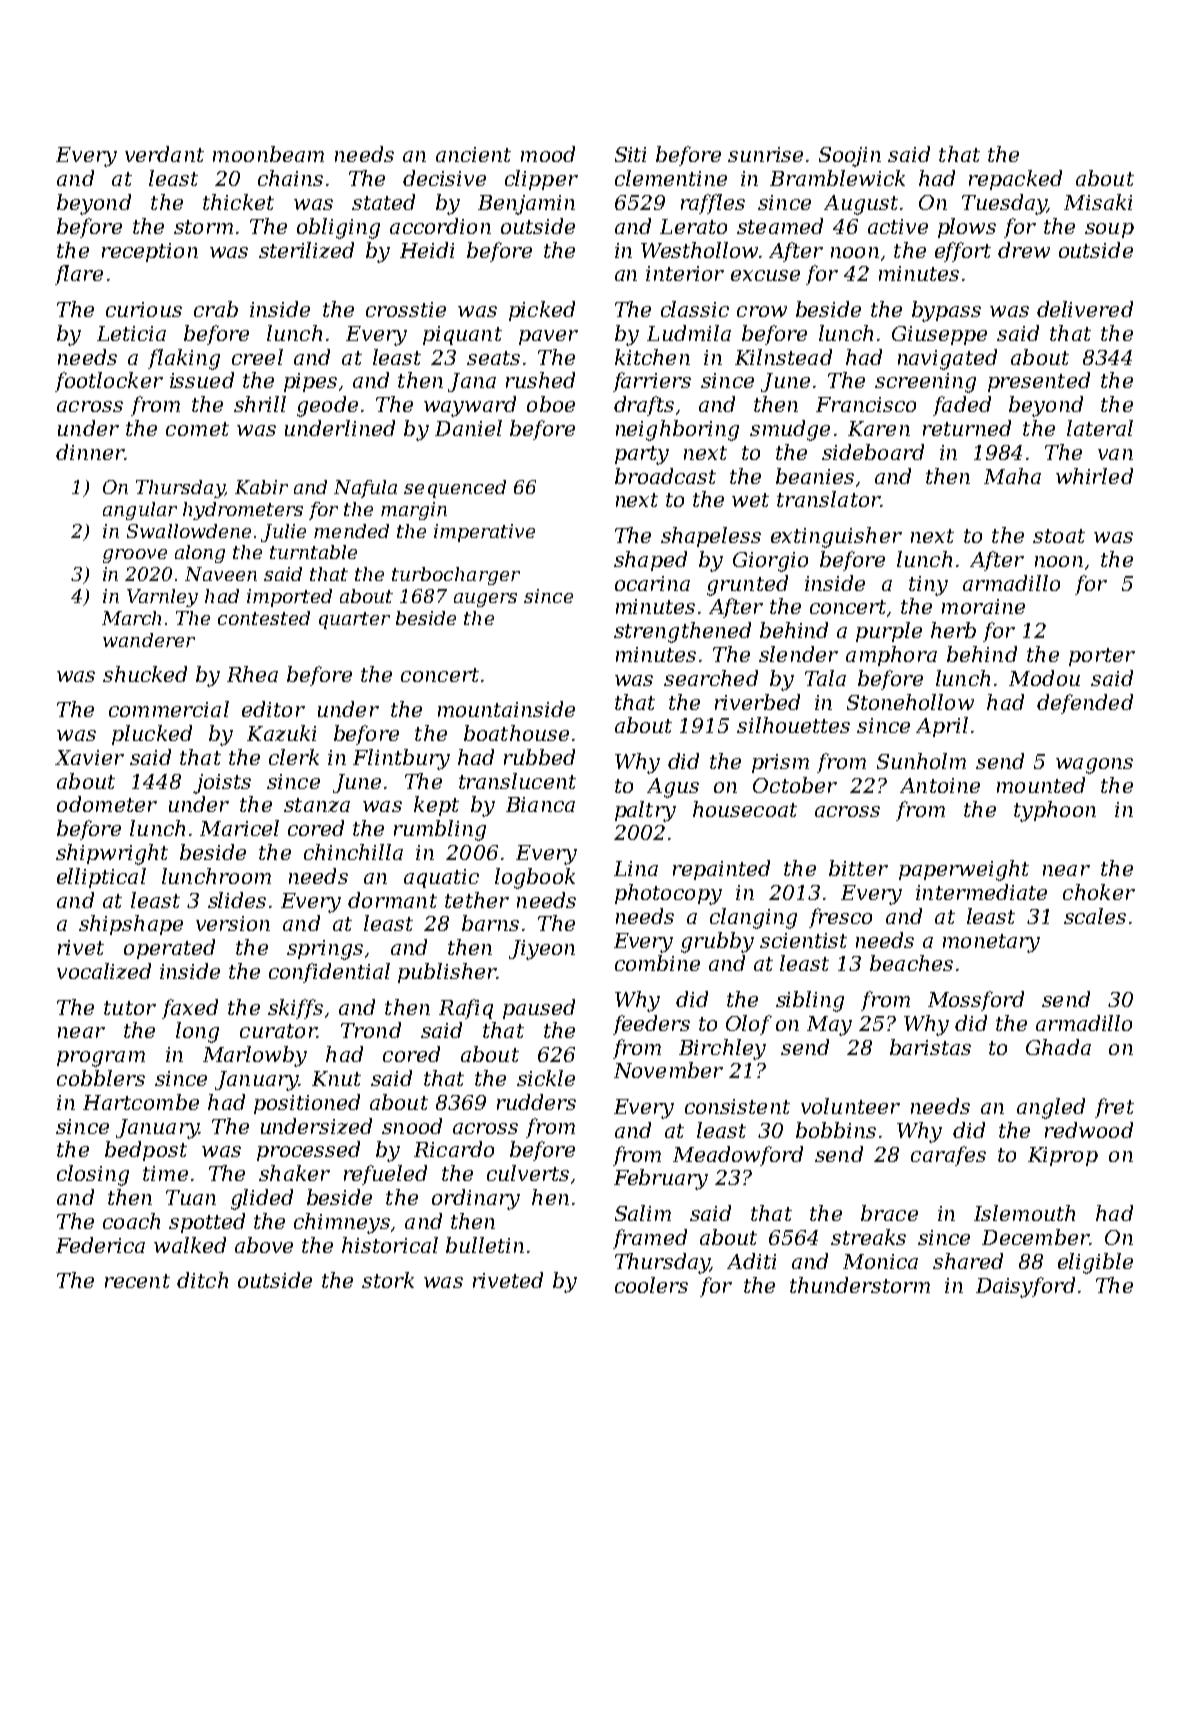 Image resolution: width=1190 pixels, height=1723 pixels. What do you see at coordinates (485, 1245) in the document?
I see `bulletin` at bounding box center [485, 1245].
